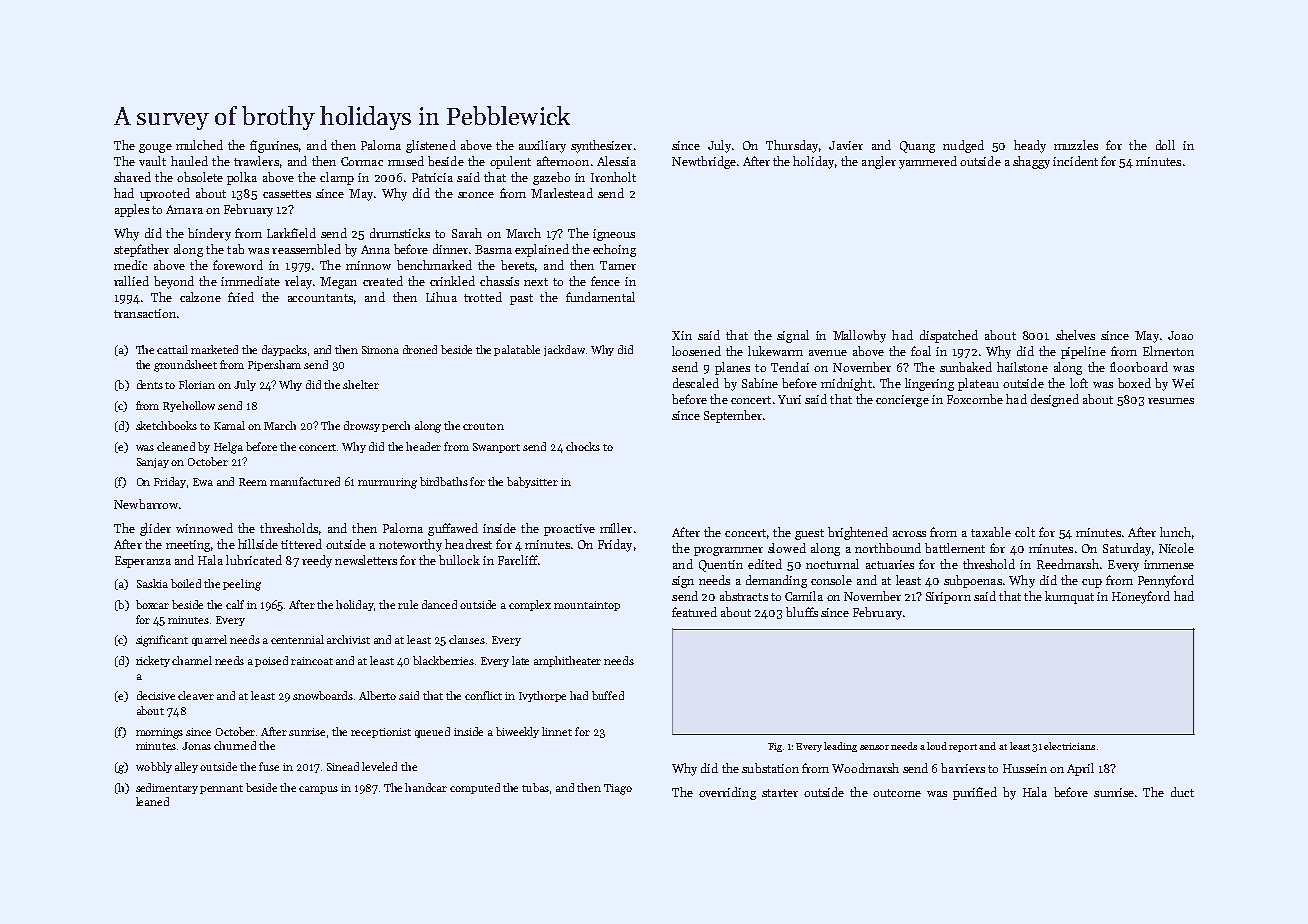  Describe the element at coordinates (184, 209) in the screenshot. I see `Amara` at that location.
